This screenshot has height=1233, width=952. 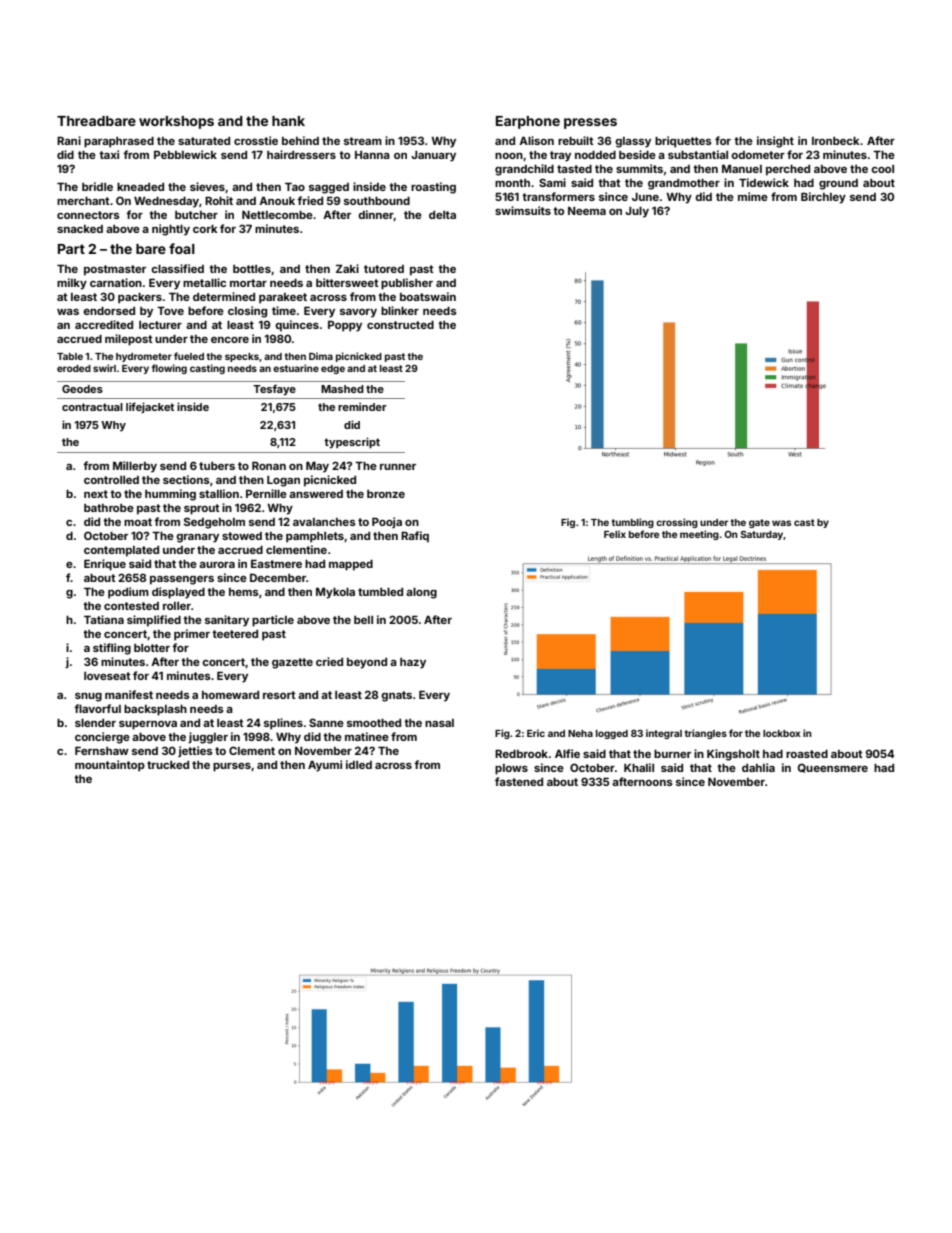 I want to click on fastened, so click(x=519, y=781).
